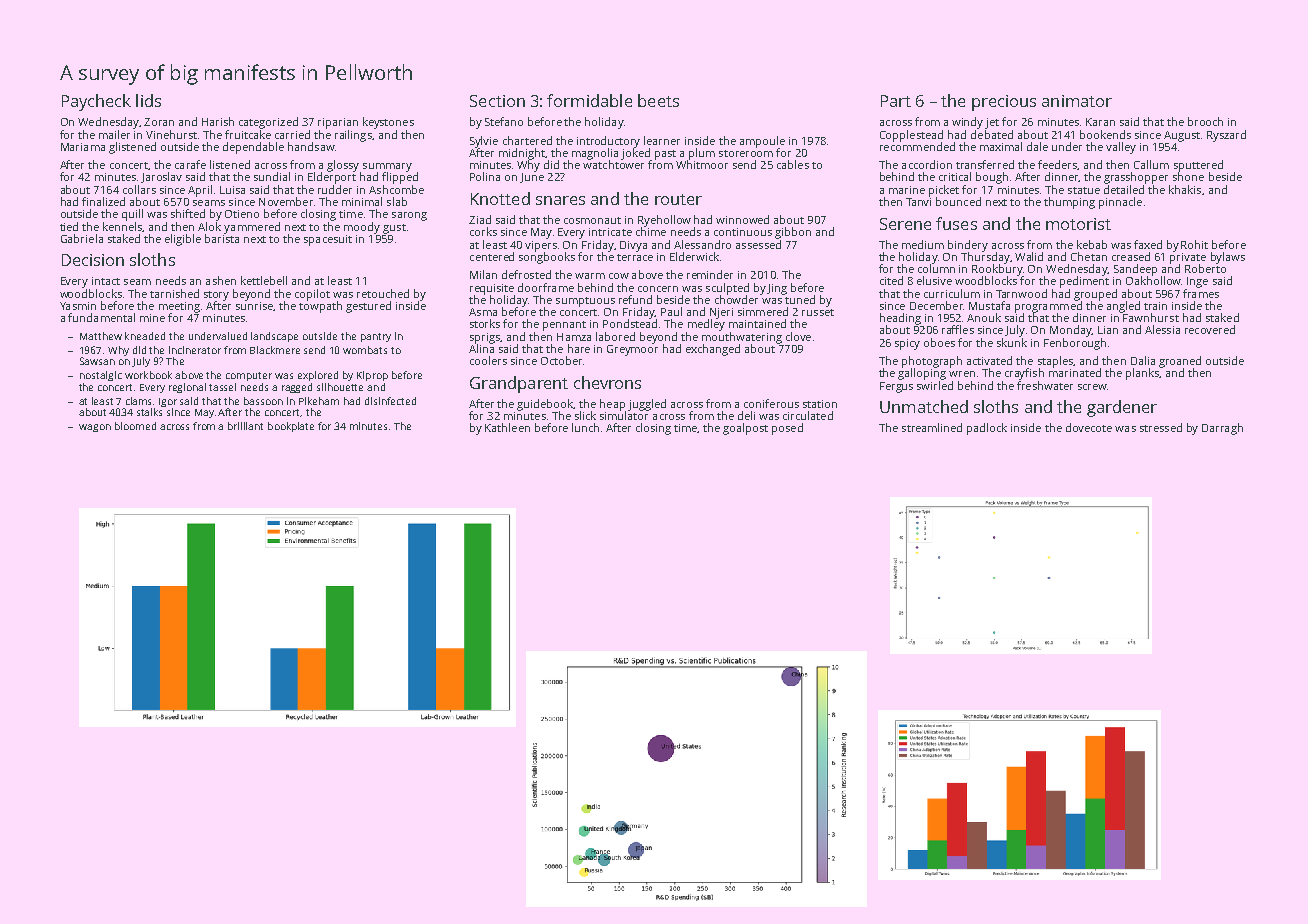 This image has width=1308, height=924. I want to click on past, so click(665, 155).
